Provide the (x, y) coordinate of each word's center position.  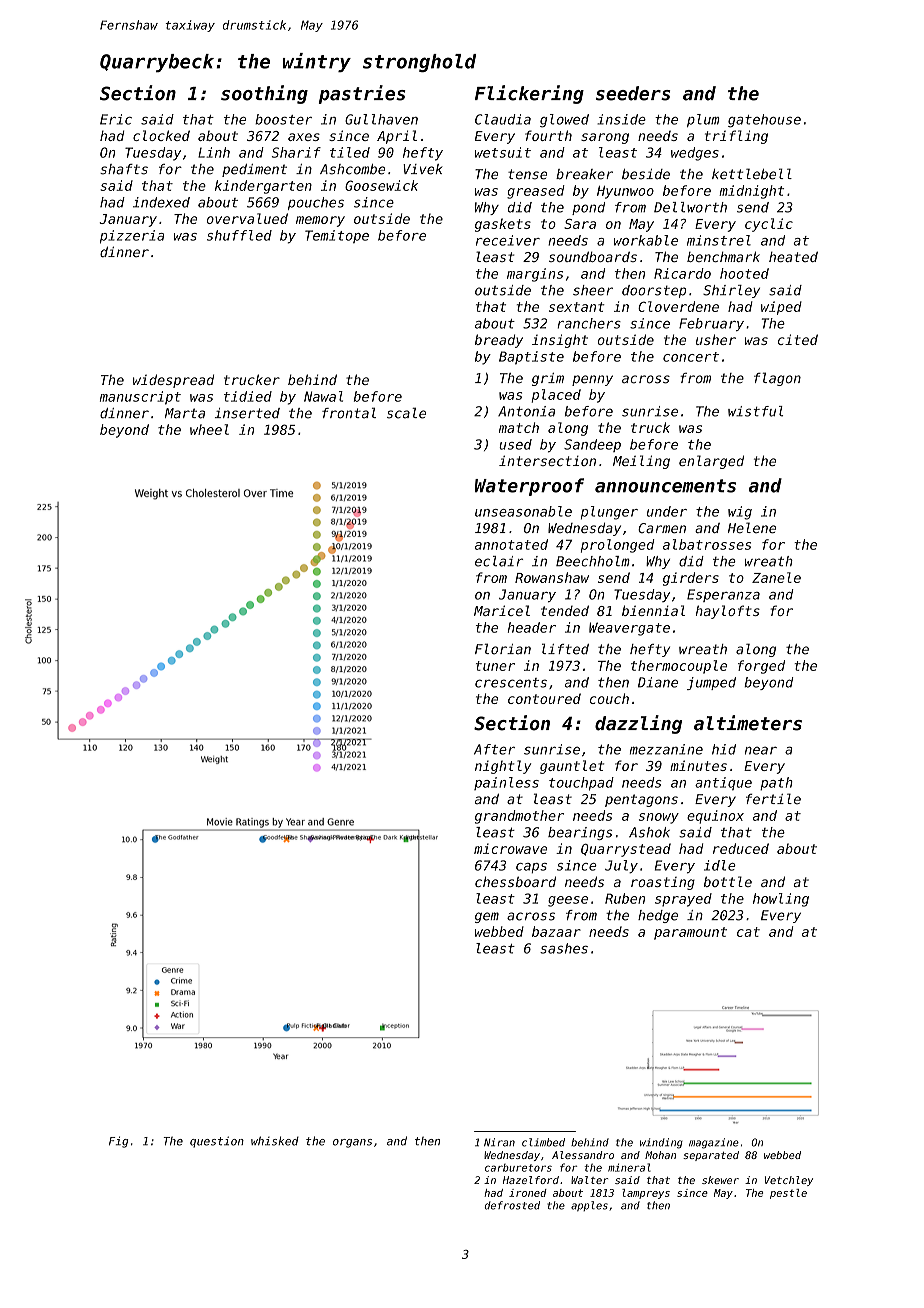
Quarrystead (626, 850)
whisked (275, 1141)
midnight (751, 192)
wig (740, 513)
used (515, 444)
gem (487, 917)
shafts (124, 169)
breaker (584, 174)
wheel (209, 429)
